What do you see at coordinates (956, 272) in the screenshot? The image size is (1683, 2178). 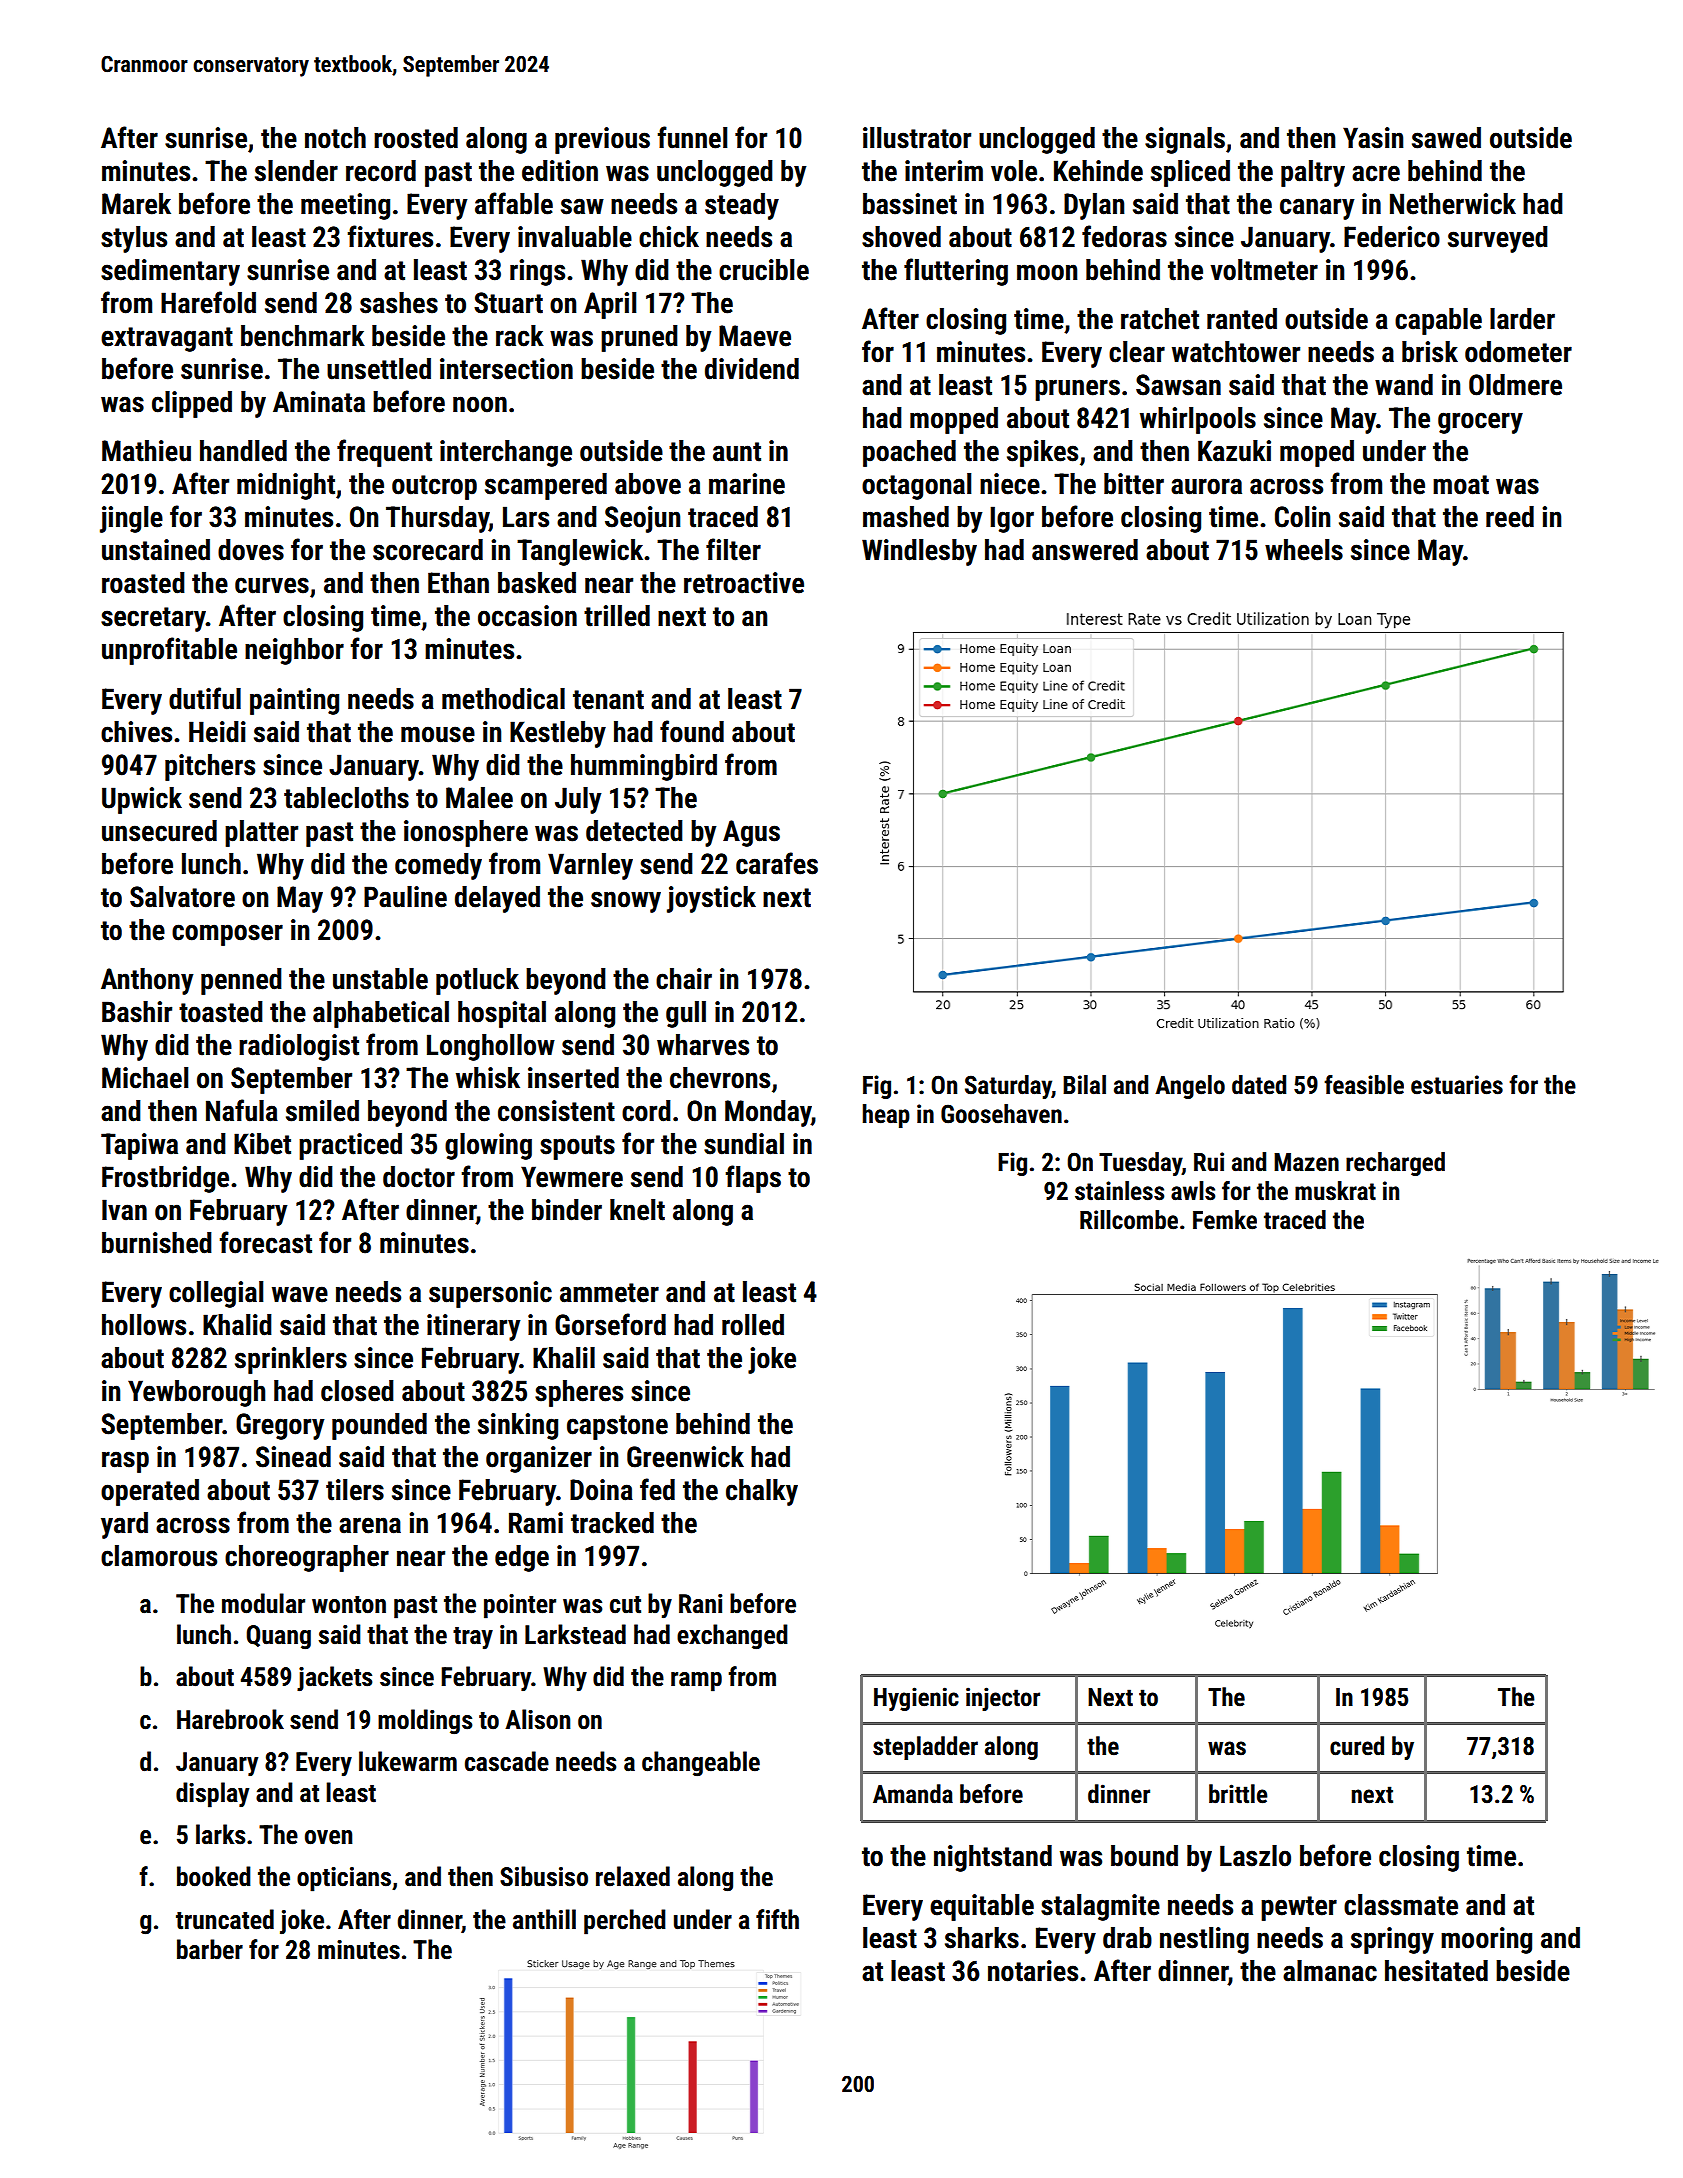 I see `fluttering` at bounding box center [956, 272].
